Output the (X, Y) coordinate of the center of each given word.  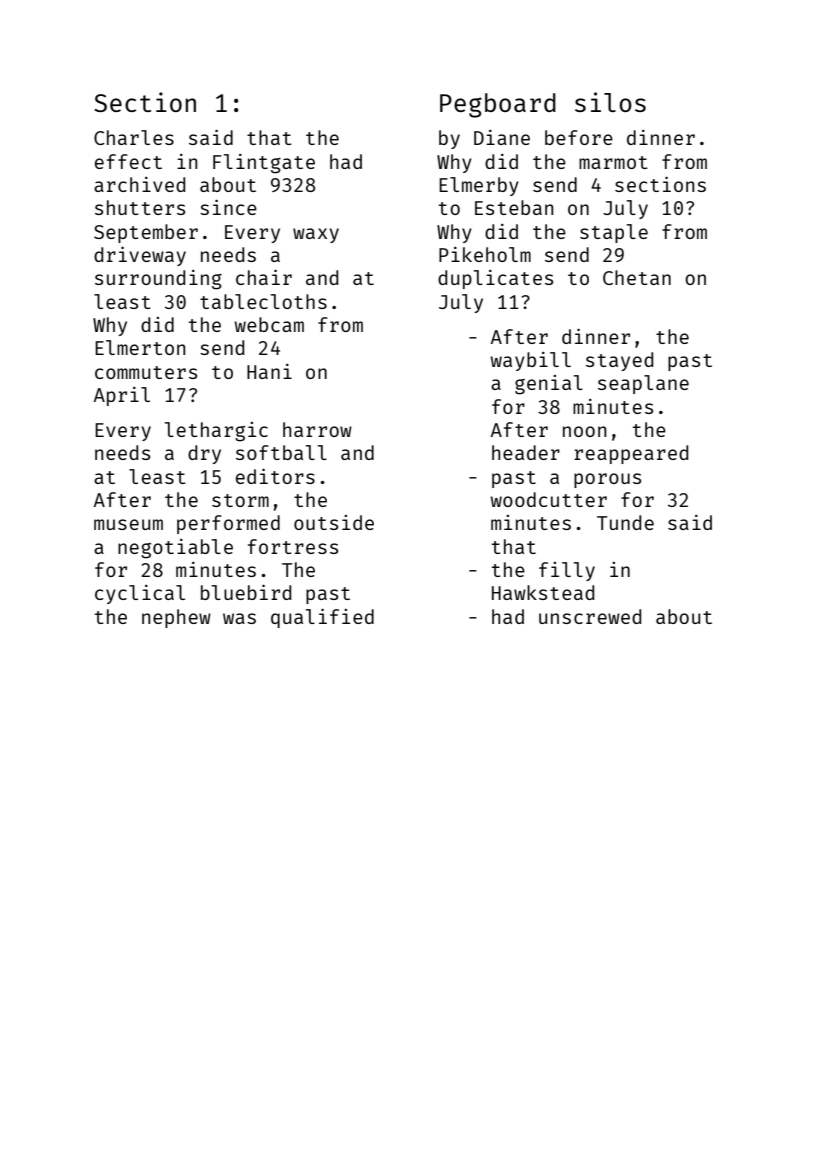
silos (610, 102)
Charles (134, 137)
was (239, 618)
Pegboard (498, 105)
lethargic (216, 432)
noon (584, 431)
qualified (322, 618)
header (526, 452)
